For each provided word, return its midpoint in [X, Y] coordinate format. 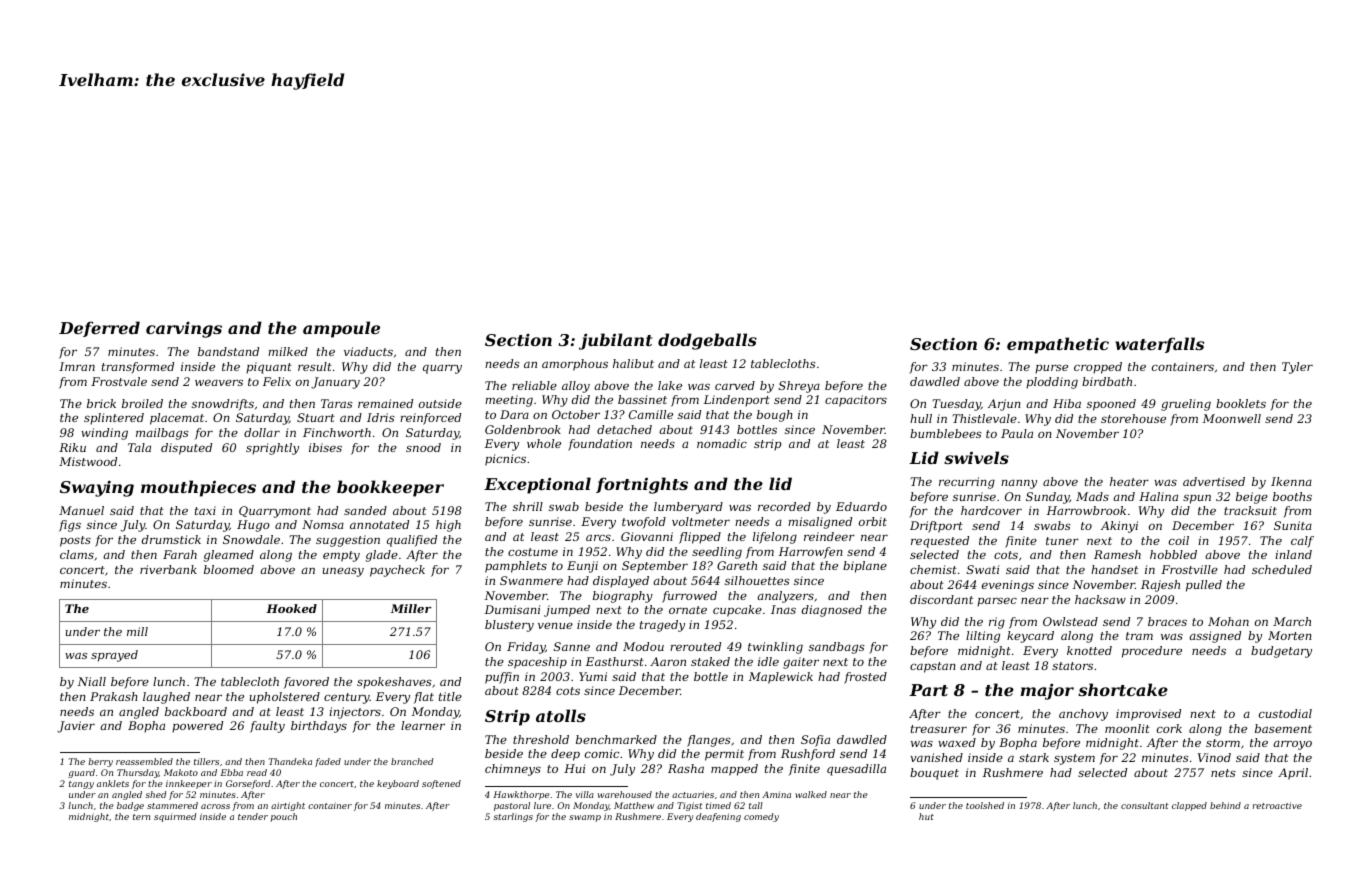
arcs [598, 538]
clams [77, 554]
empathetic [1058, 345]
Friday [526, 648]
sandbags [837, 648]
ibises [325, 447]
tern [141, 817]
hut [926, 816]
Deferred [99, 329]
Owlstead [1070, 621]
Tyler [1297, 368]
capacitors [856, 401]
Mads [1092, 496]
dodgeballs [707, 341]
